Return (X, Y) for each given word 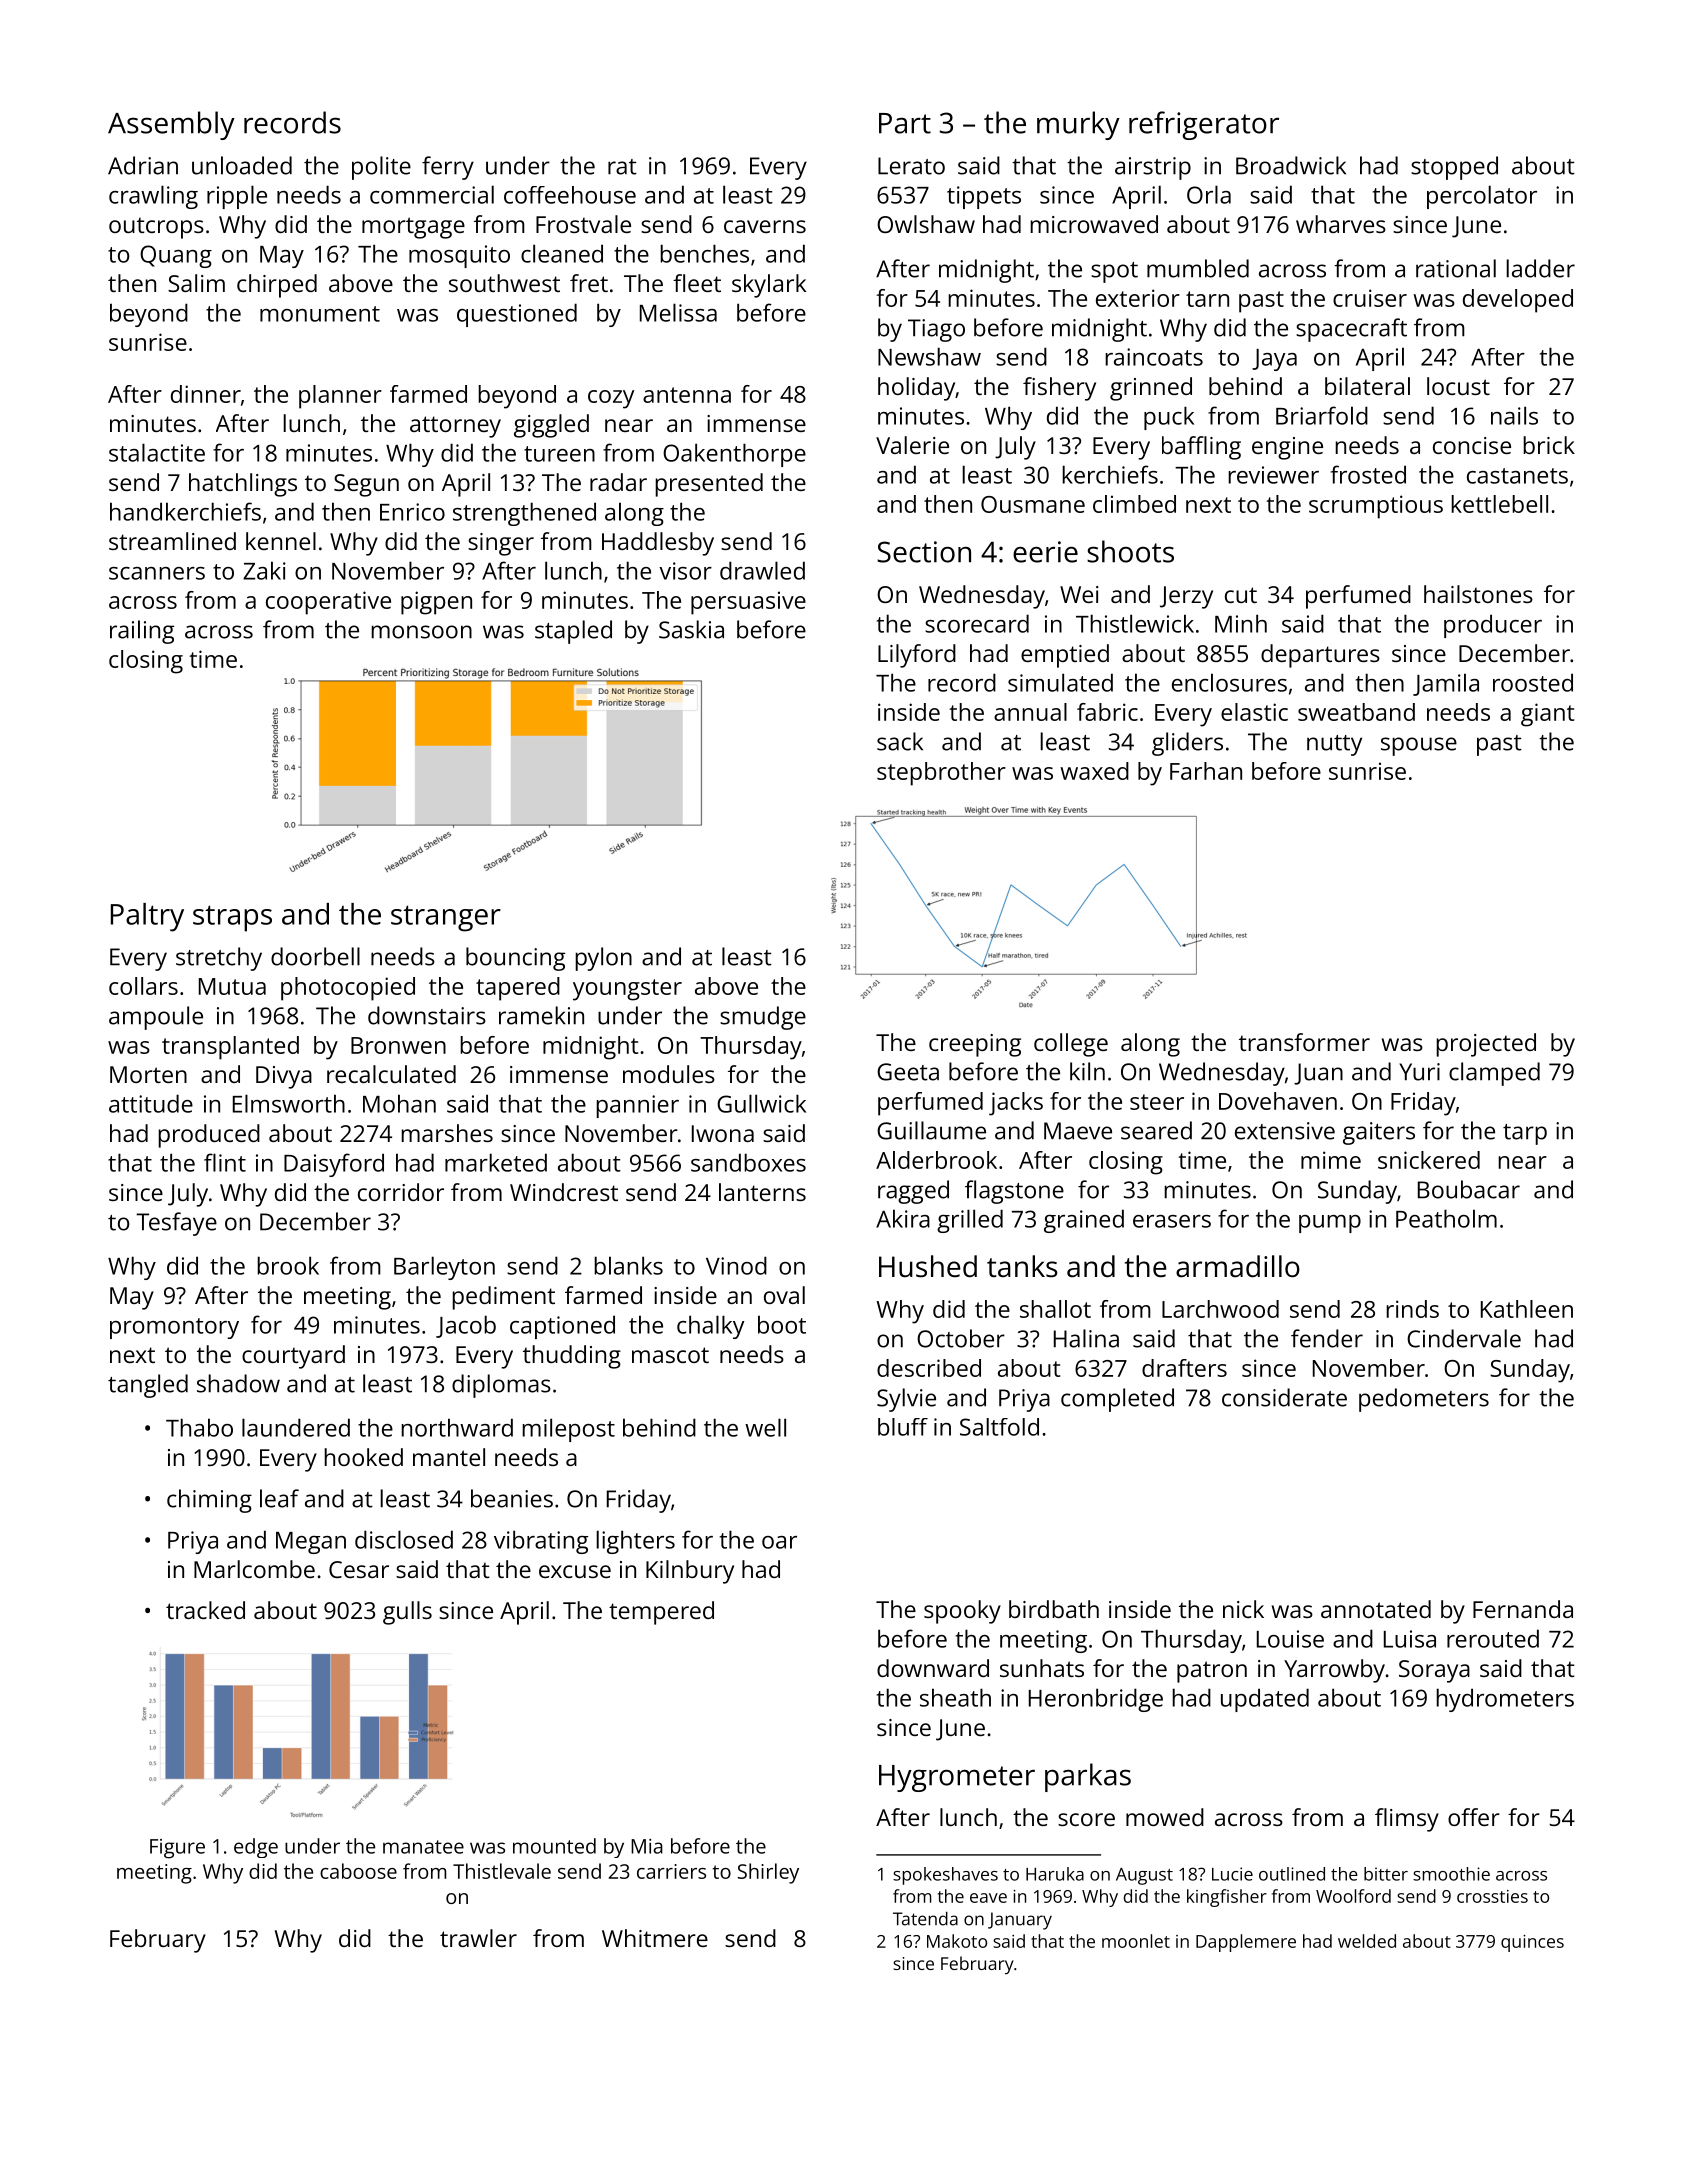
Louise (1290, 1639)
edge (256, 1848)
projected (1486, 1045)
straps (232, 918)
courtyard (293, 1357)
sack (900, 741)
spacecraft (1351, 330)
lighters (635, 1542)
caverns (765, 226)
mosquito (459, 256)
